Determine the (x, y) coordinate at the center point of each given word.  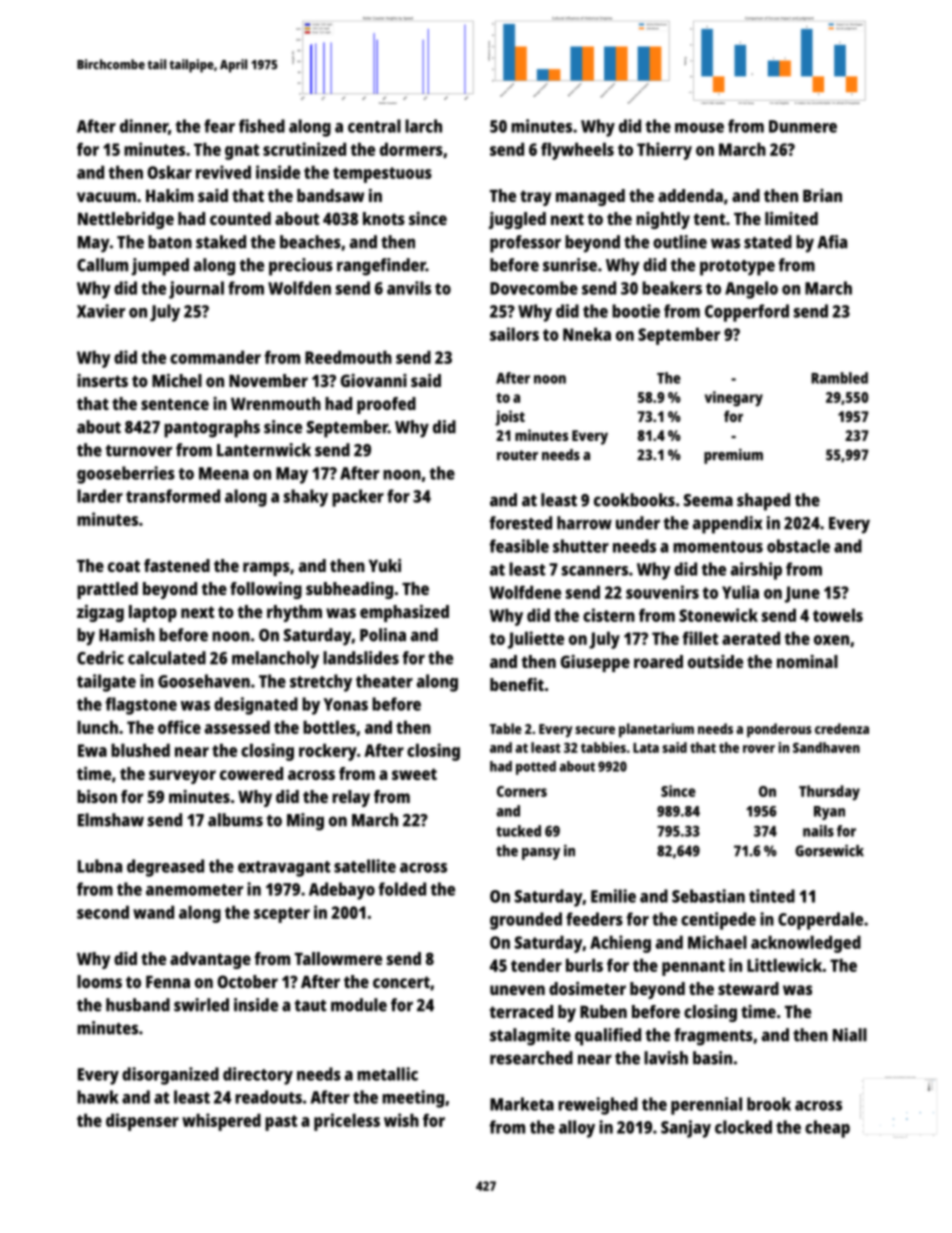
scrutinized (304, 149)
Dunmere (803, 126)
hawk (98, 1097)
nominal (807, 661)
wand (153, 912)
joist (510, 418)
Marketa (522, 1104)
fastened (177, 565)
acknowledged (806, 944)
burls (584, 965)
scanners (595, 571)
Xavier (101, 311)
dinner (144, 126)
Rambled (839, 378)
